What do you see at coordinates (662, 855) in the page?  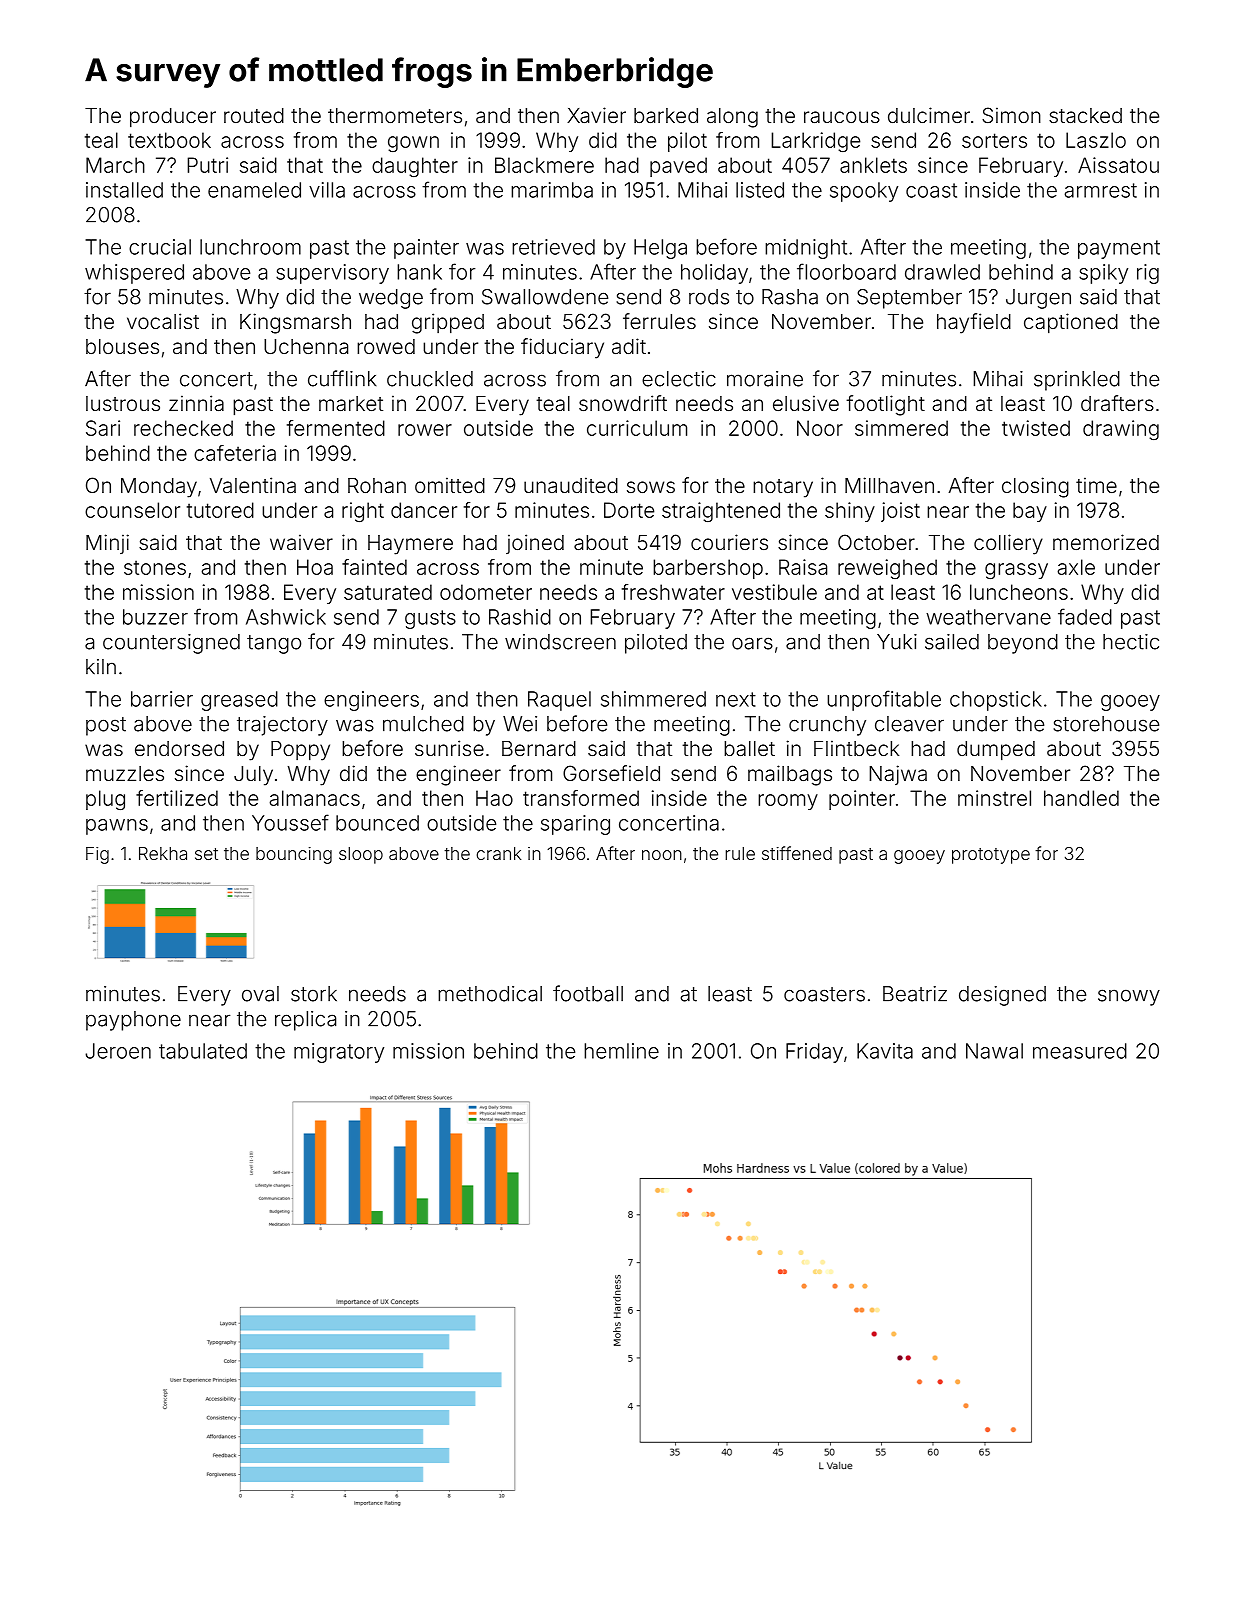 I see `noon` at bounding box center [662, 855].
